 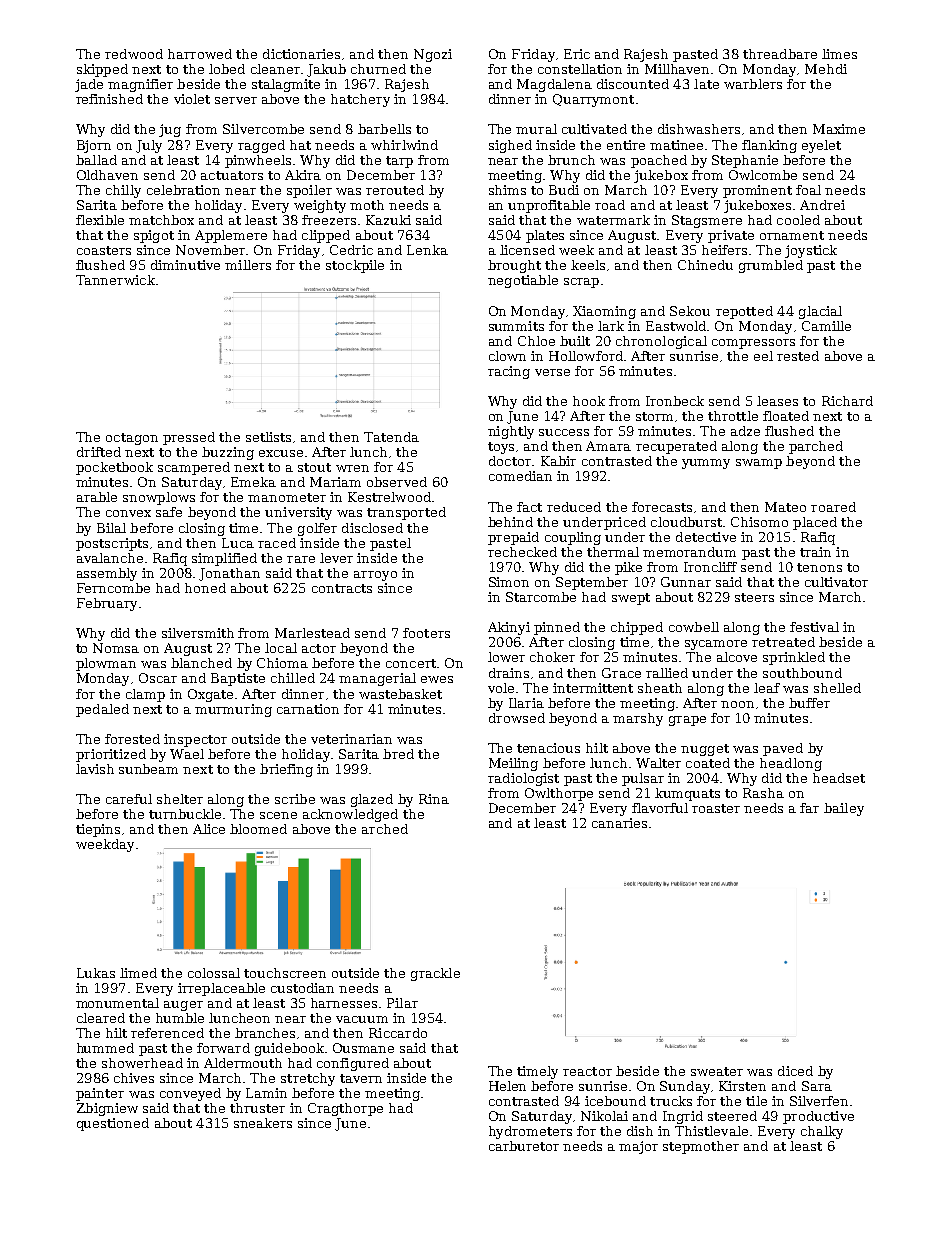 What do you see at coordinates (113, 1124) in the screenshot?
I see `questioned` at bounding box center [113, 1124].
